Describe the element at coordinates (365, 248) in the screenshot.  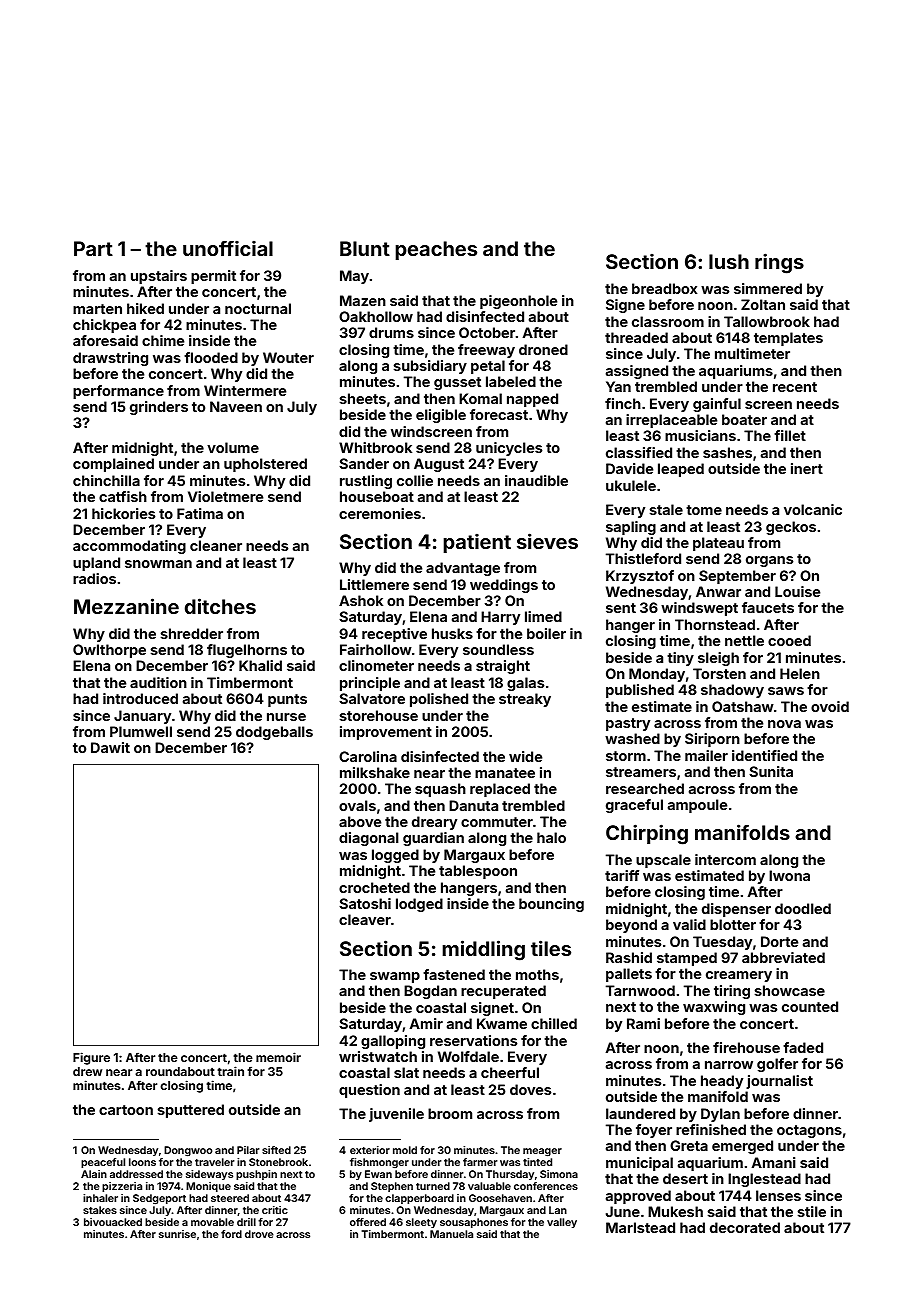
I see `Blunt` at that location.
